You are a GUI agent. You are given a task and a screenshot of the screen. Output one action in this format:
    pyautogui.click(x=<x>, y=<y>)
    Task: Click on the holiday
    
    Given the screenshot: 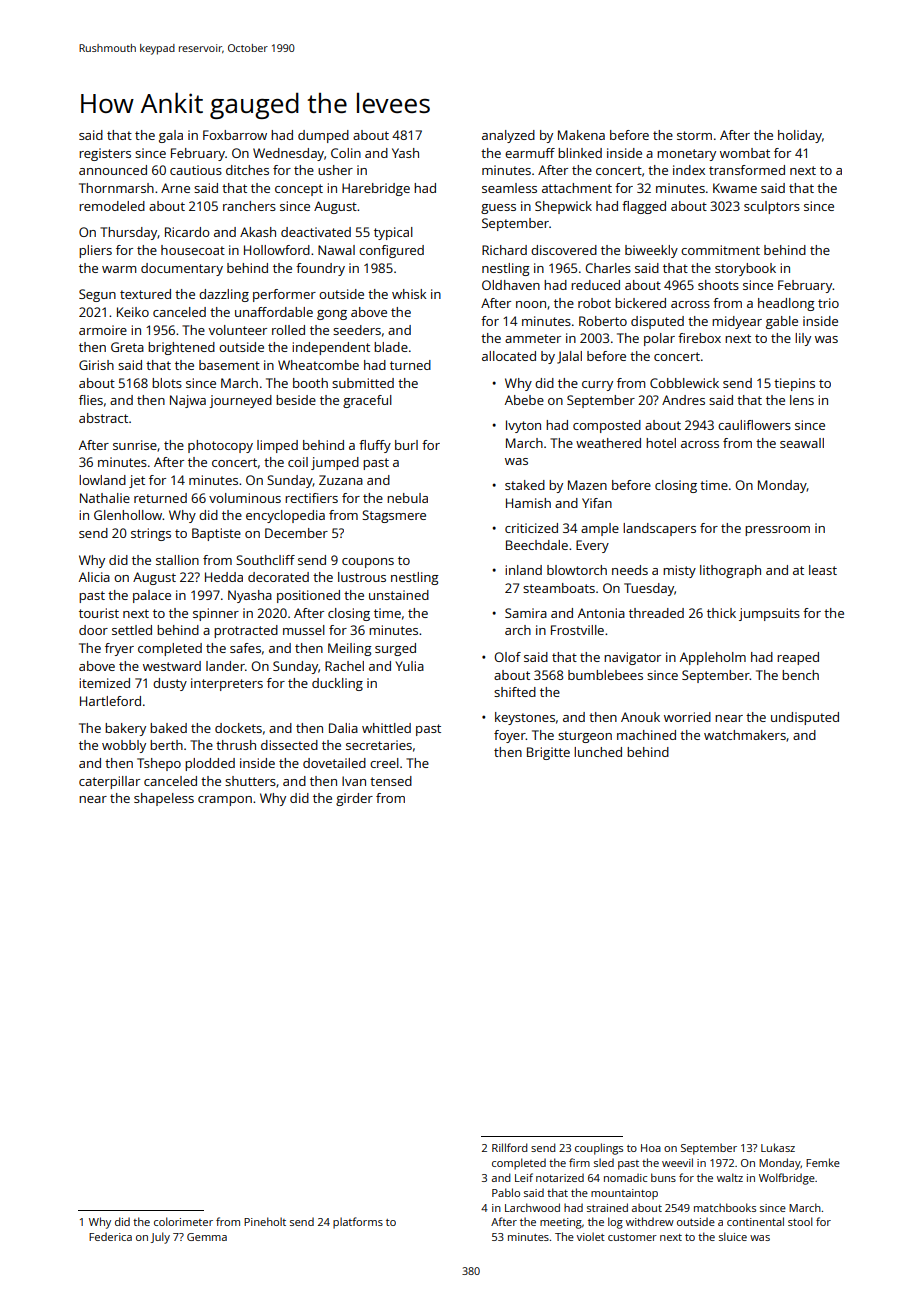 What is the action you would take?
    pyautogui.click(x=800, y=136)
